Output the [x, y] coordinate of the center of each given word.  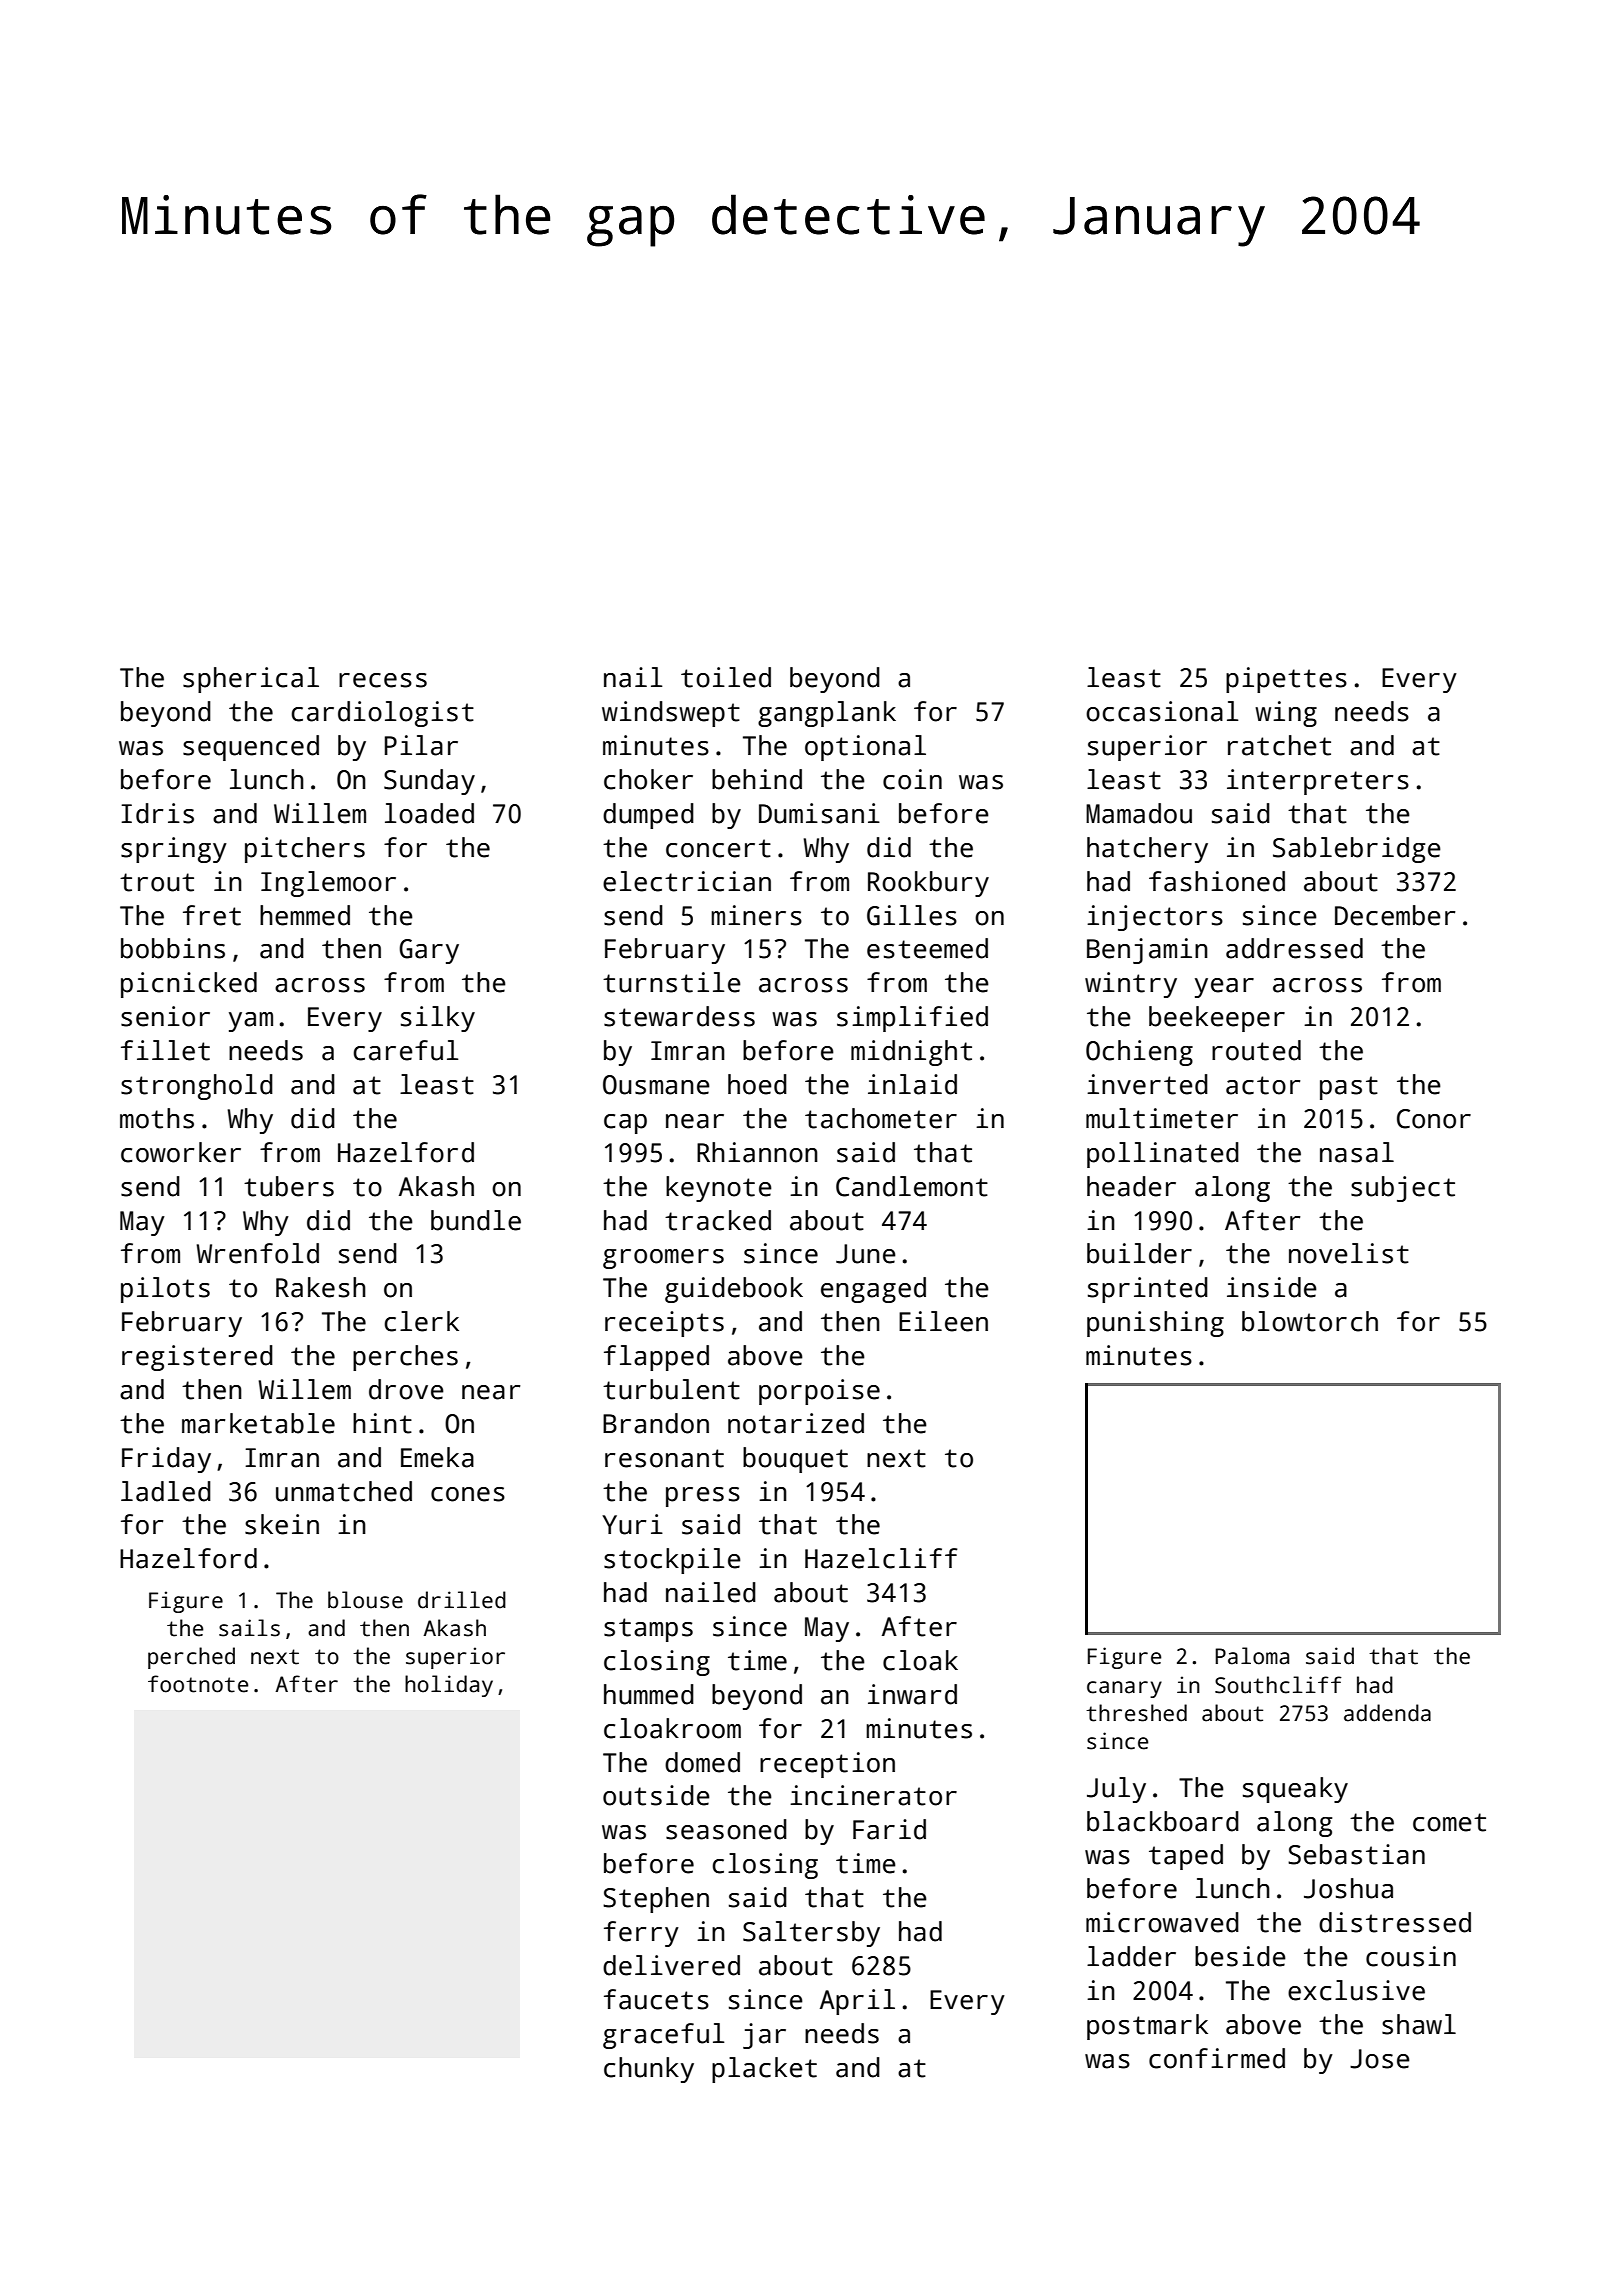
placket [764, 2070]
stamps [648, 1630]
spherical [251, 680]
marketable [258, 1423]
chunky [649, 2070]
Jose [1380, 2059]
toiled [726, 677]
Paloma [1252, 1656]
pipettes [1286, 680]
